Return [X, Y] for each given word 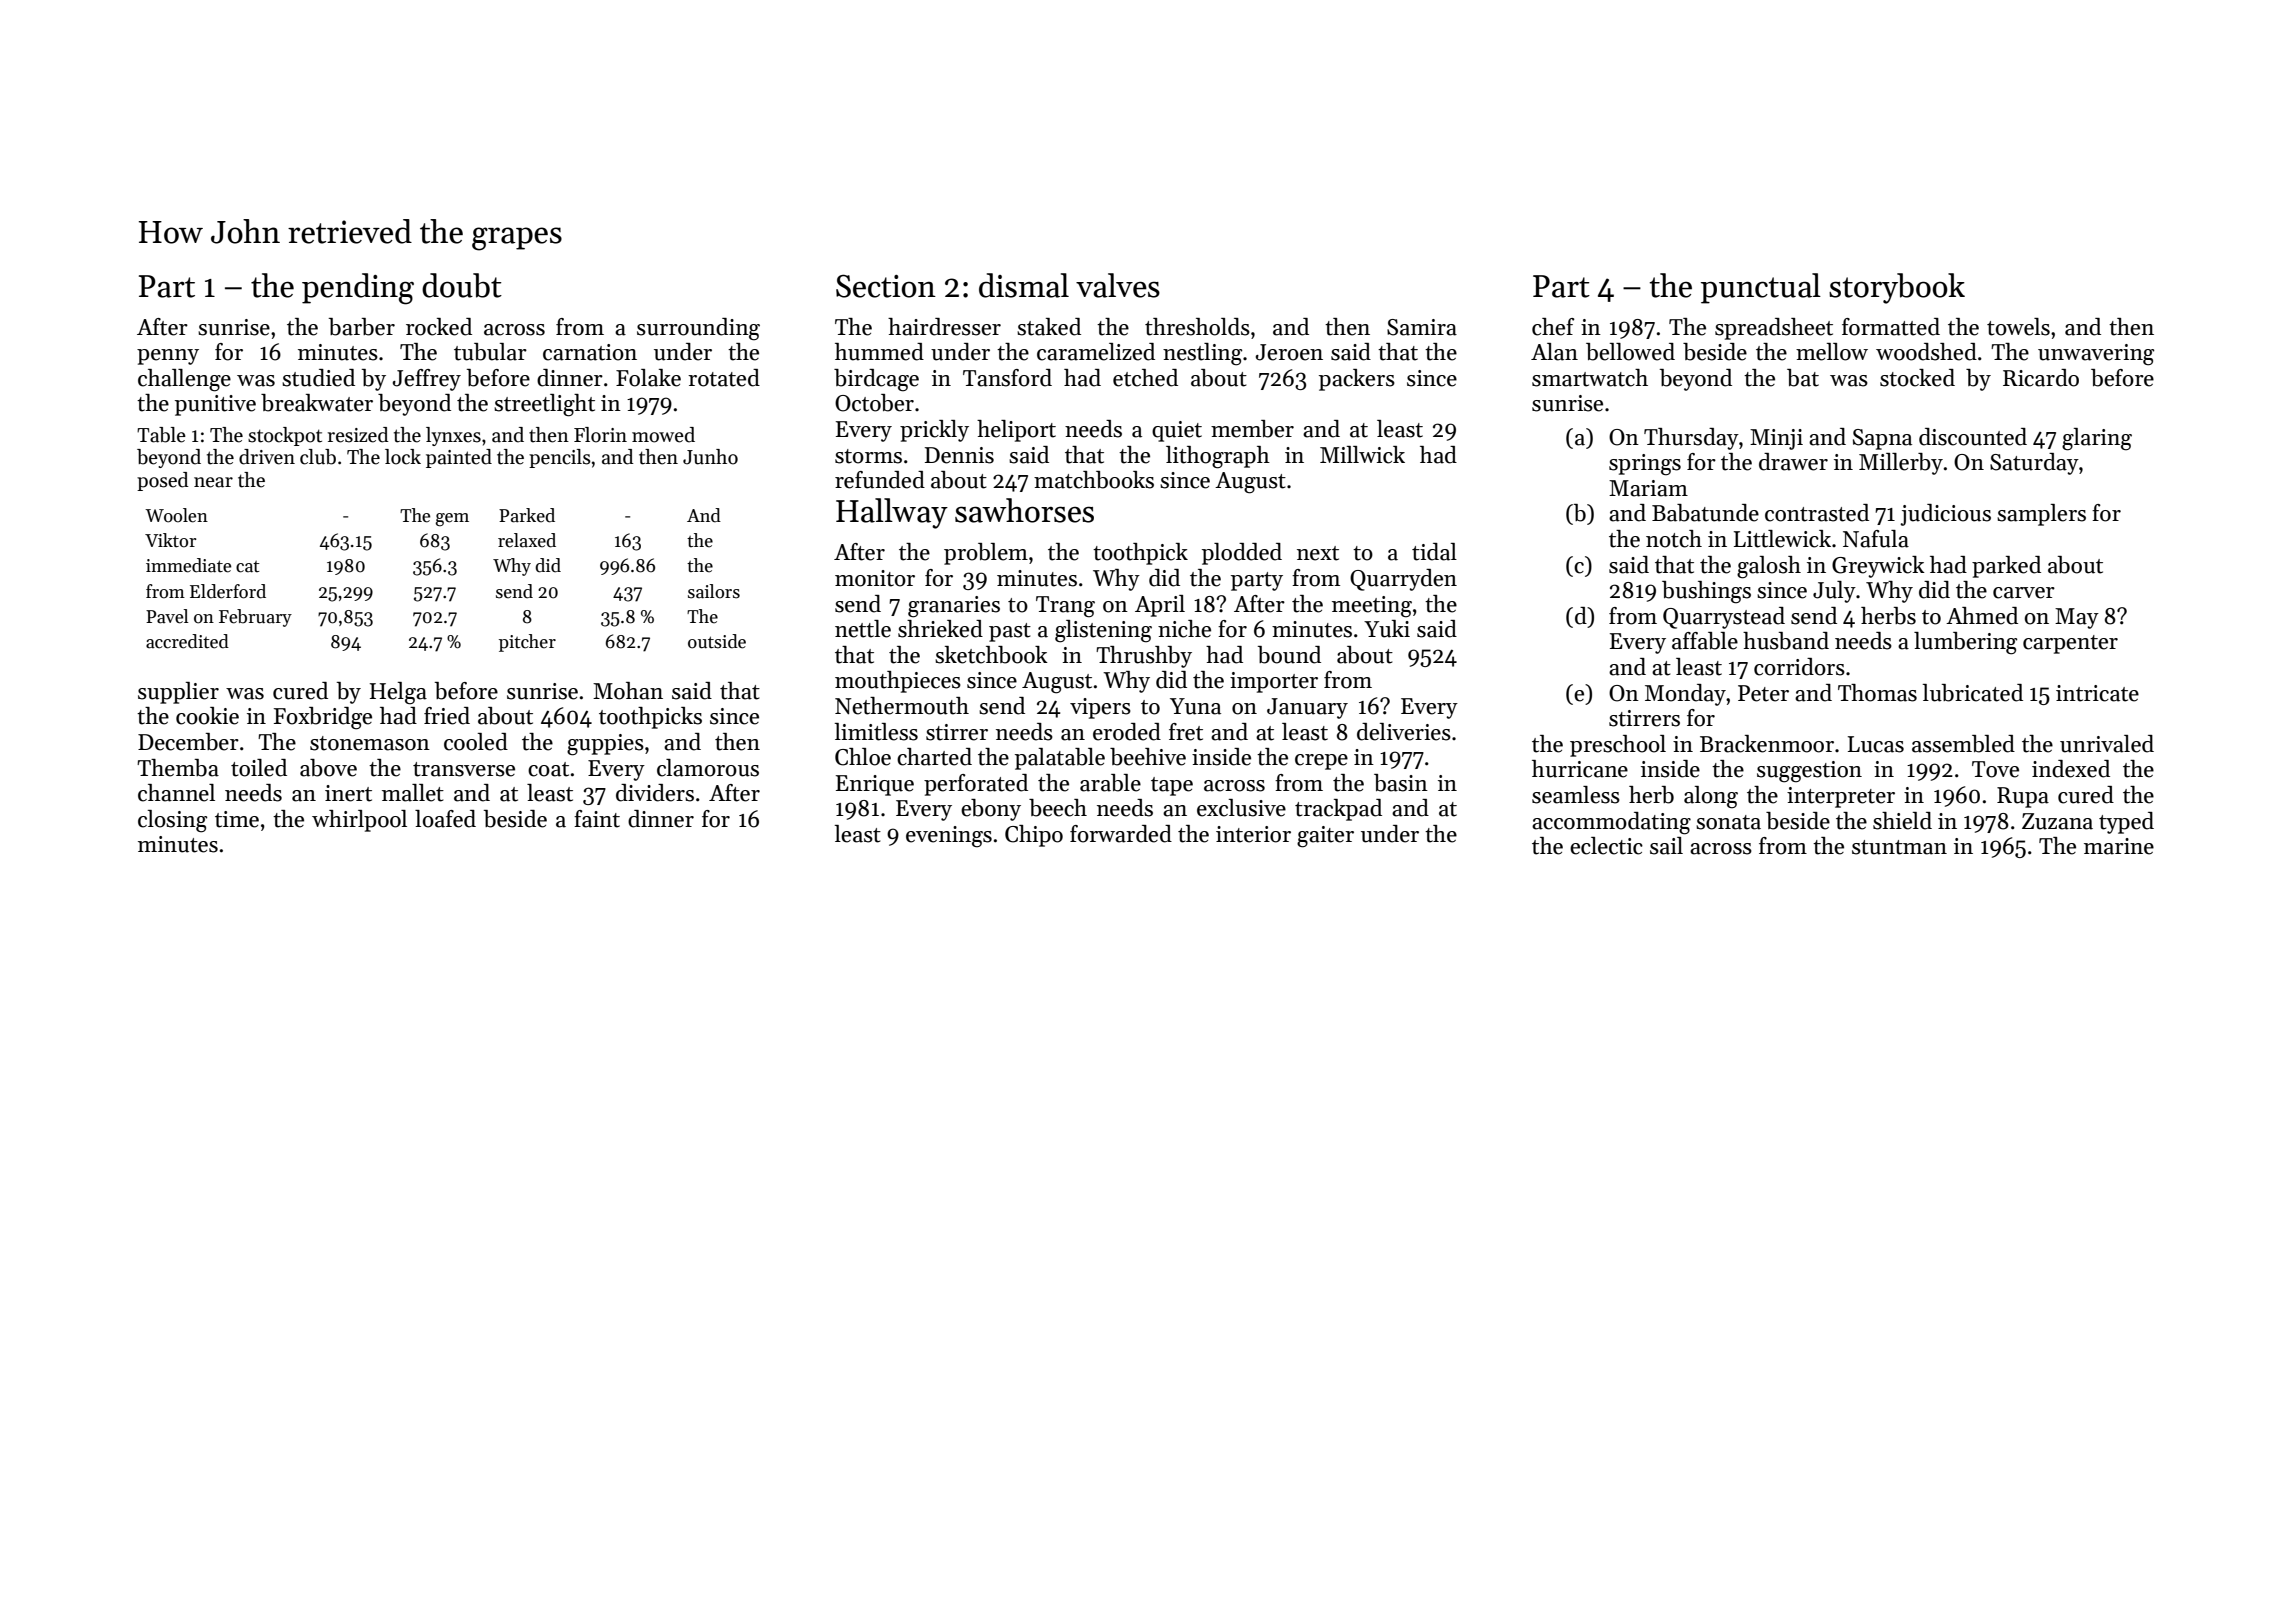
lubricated [1973, 693]
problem [986, 554]
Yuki [1387, 629]
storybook [1897, 288]
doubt [462, 285]
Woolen [176, 515]
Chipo [1034, 836]
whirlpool [359, 821]
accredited [187, 641]
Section [886, 286]
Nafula [1876, 539]
